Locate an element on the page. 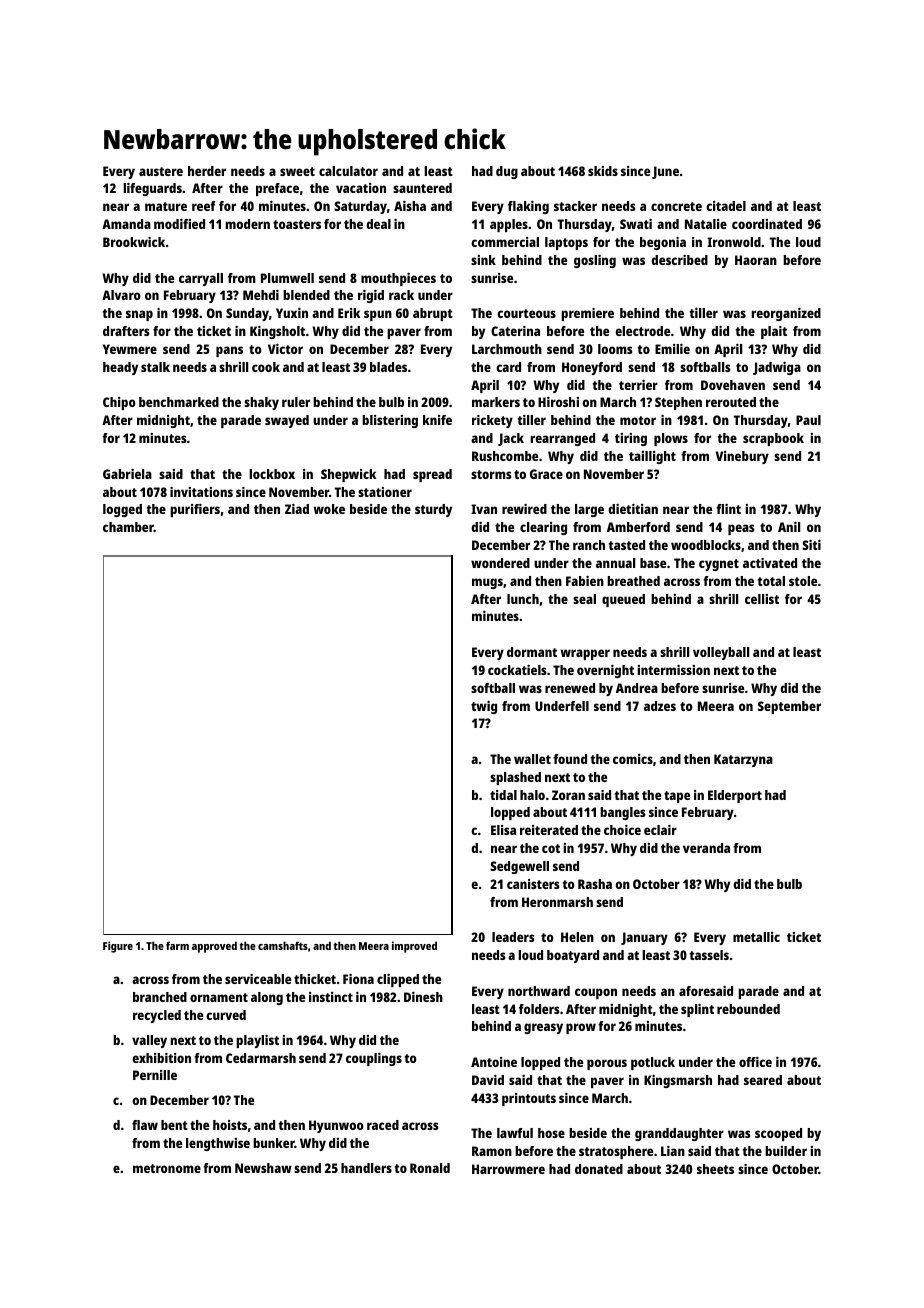 The width and height of the page is (924, 1308). Brookwick is located at coordinates (134, 242).
